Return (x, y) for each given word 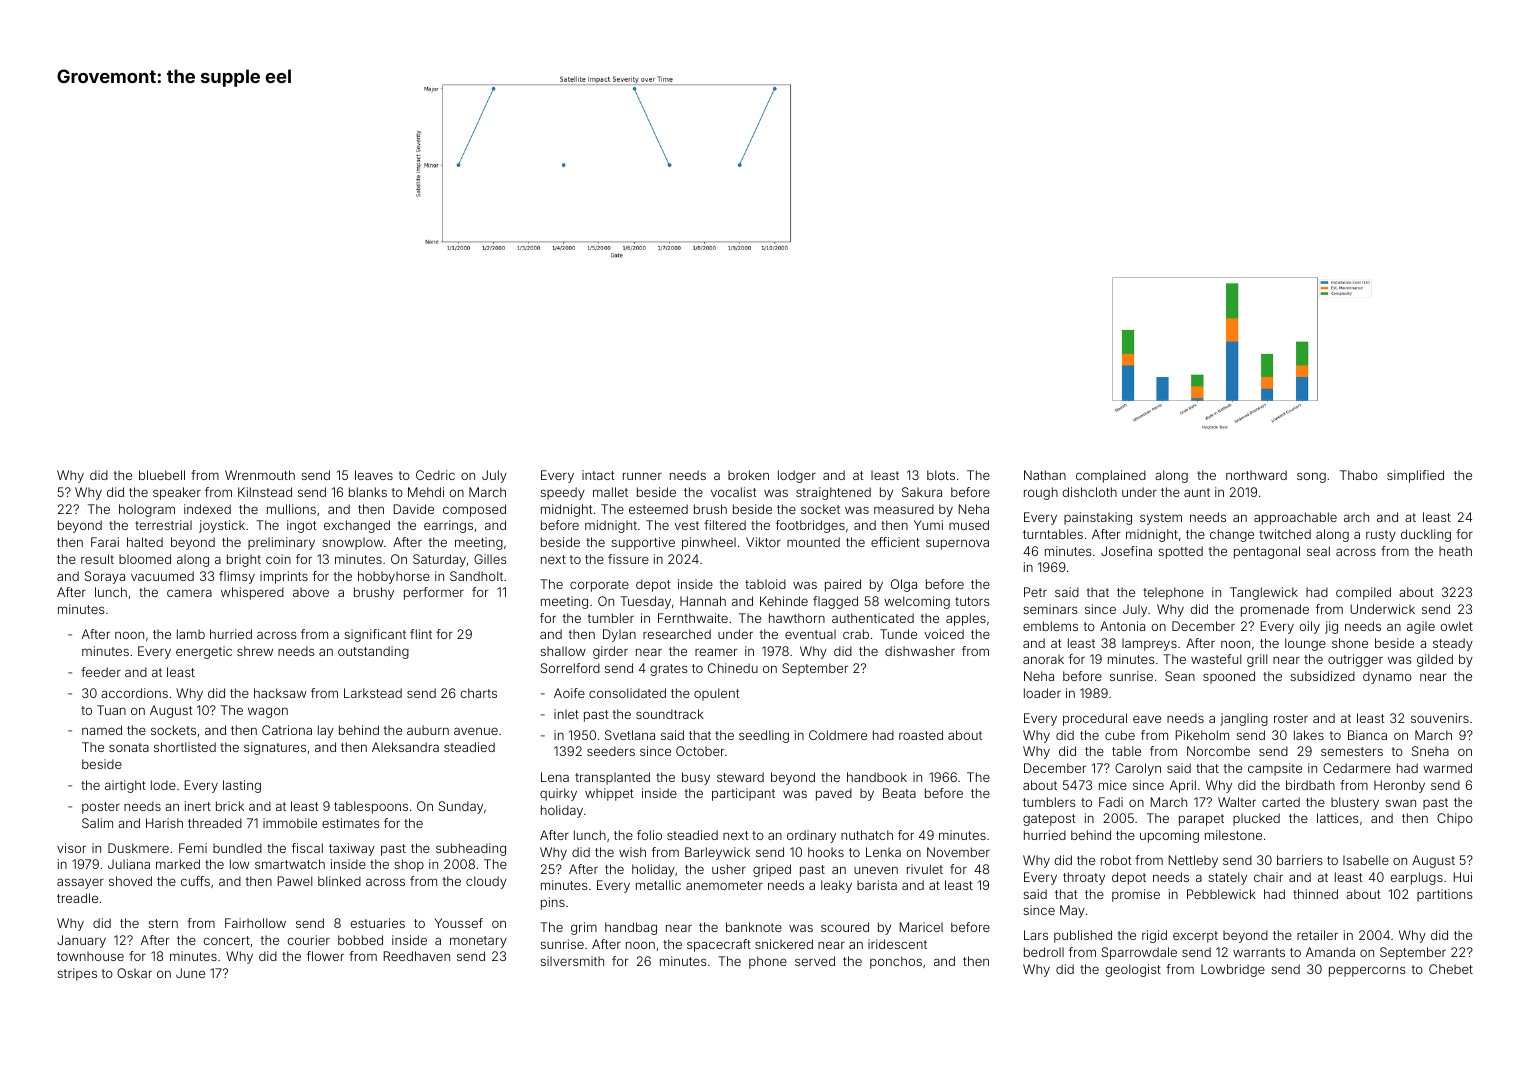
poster (101, 808)
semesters (1352, 751)
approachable (1295, 518)
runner (642, 476)
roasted (921, 735)
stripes (77, 974)
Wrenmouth (260, 475)
